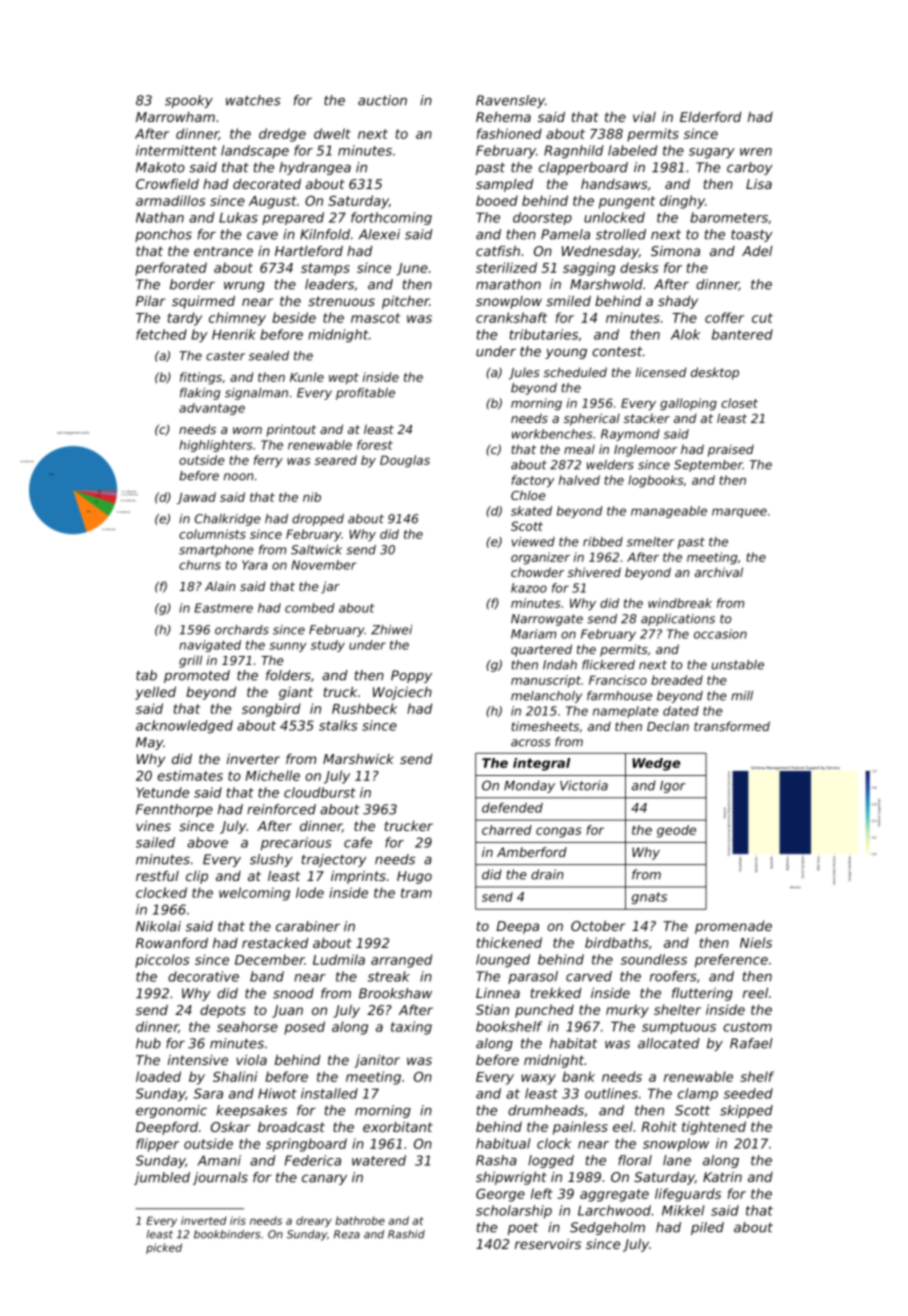 The width and height of the image is (908, 1316). Describe the element at coordinates (155, 693) in the image. I see `yelled` at that location.
